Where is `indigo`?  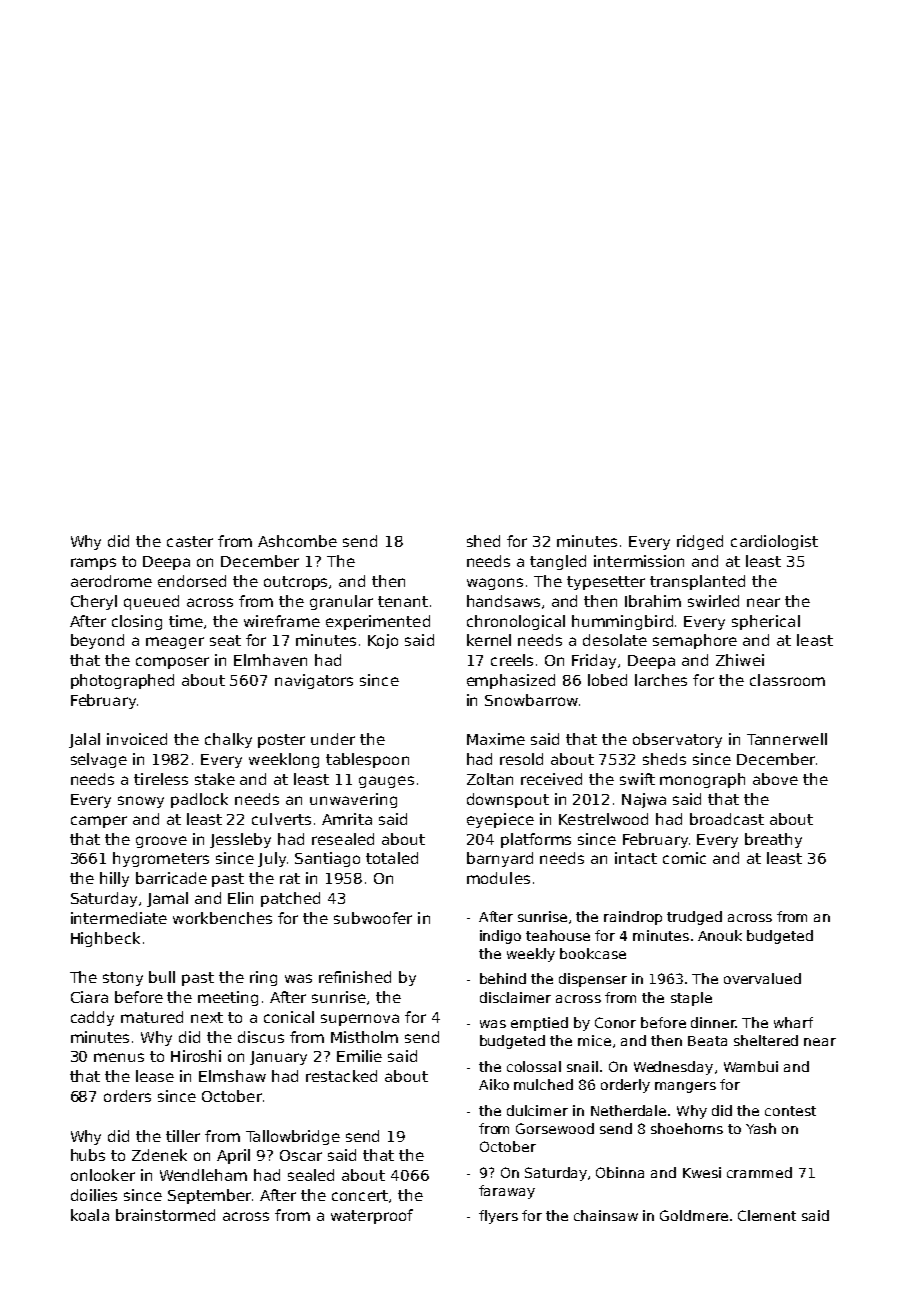 indigo is located at coordinates (500, 937).
